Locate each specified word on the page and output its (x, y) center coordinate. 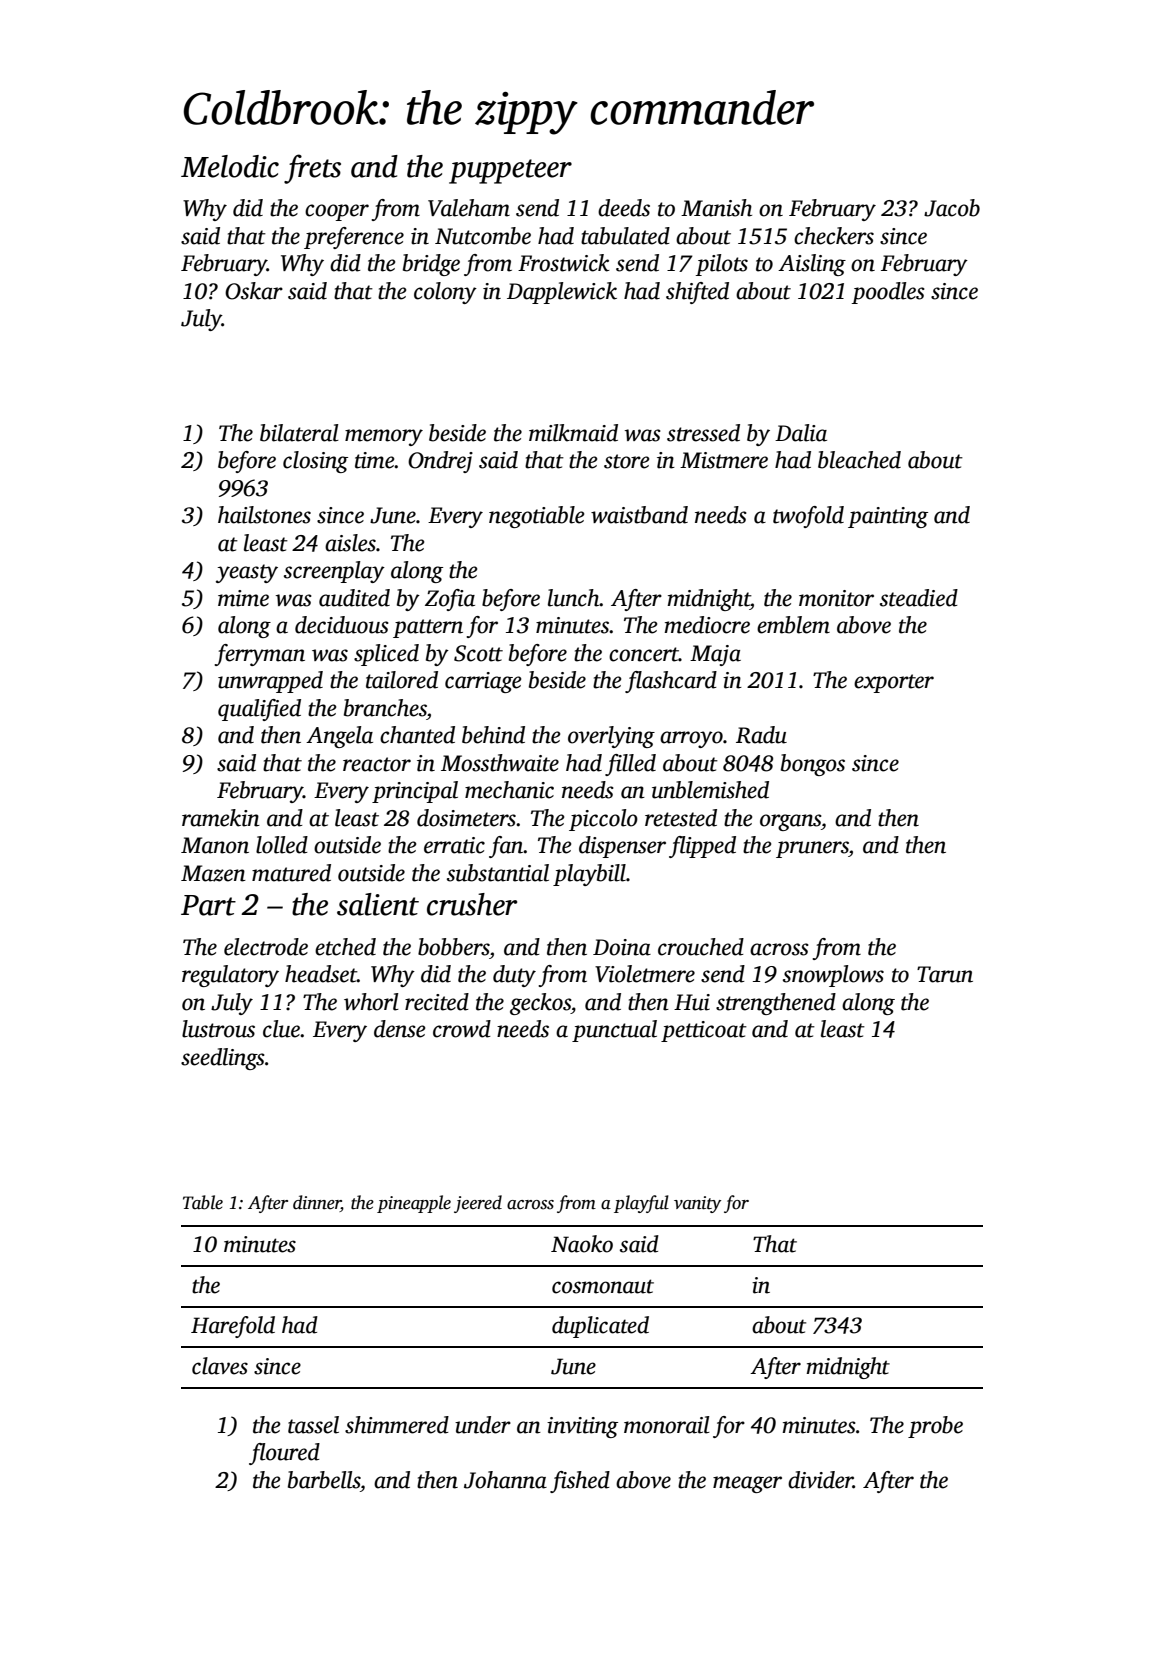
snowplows (833, 976)
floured (284, 1454)
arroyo (691, 739)
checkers (834, 236)
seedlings (223, 1059)
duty (514, 976)
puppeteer (510, 171)
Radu (761, 735)
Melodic (230, 166)
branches (385, 708)
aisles (350, 543)
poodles (888, 293)
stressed (703, 433)
